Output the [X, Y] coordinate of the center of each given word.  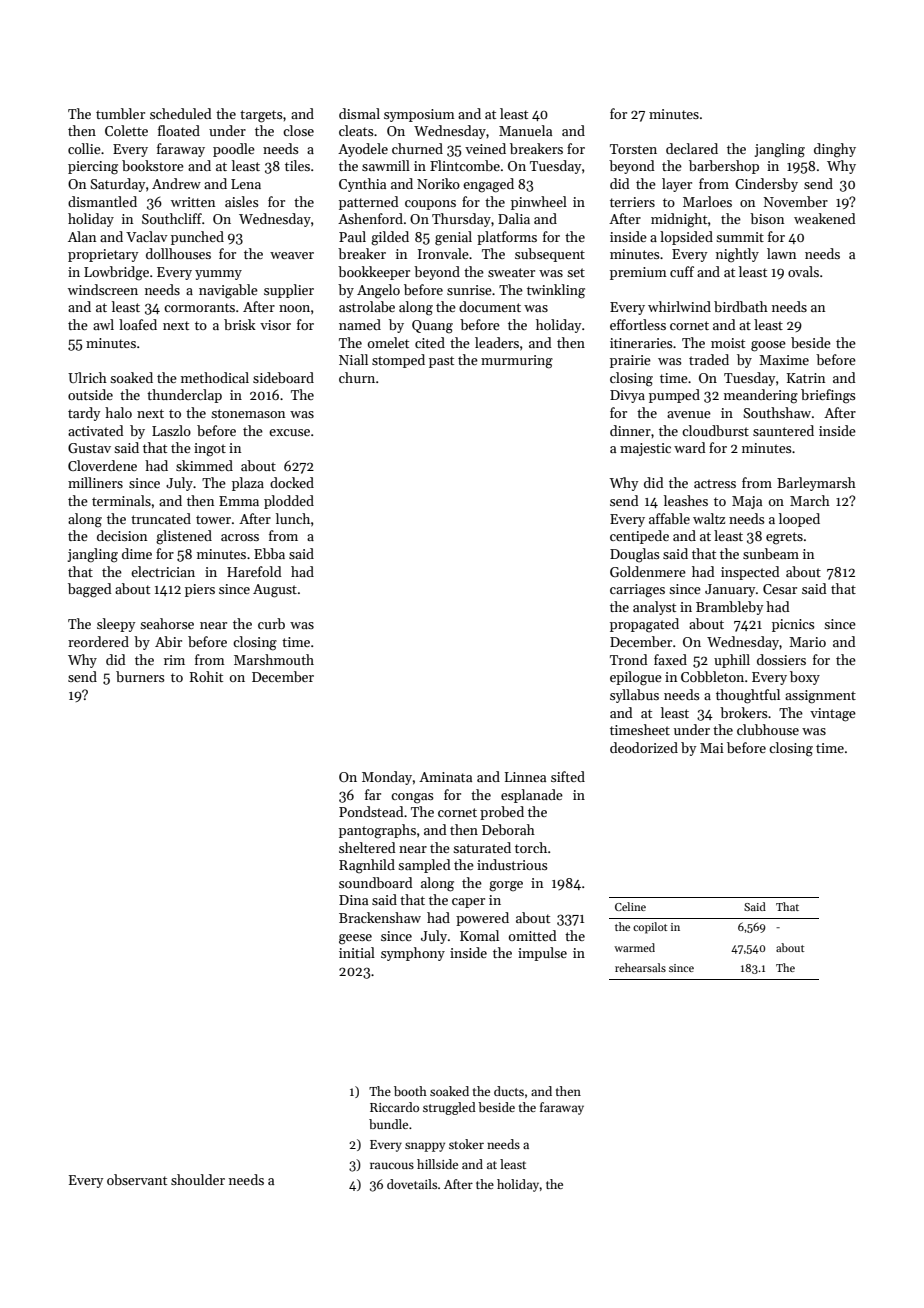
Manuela [525, 130]
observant [137, 1179]
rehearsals [640, 967]
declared [692, 148]
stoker [466, 1144]
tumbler [120, 113]
